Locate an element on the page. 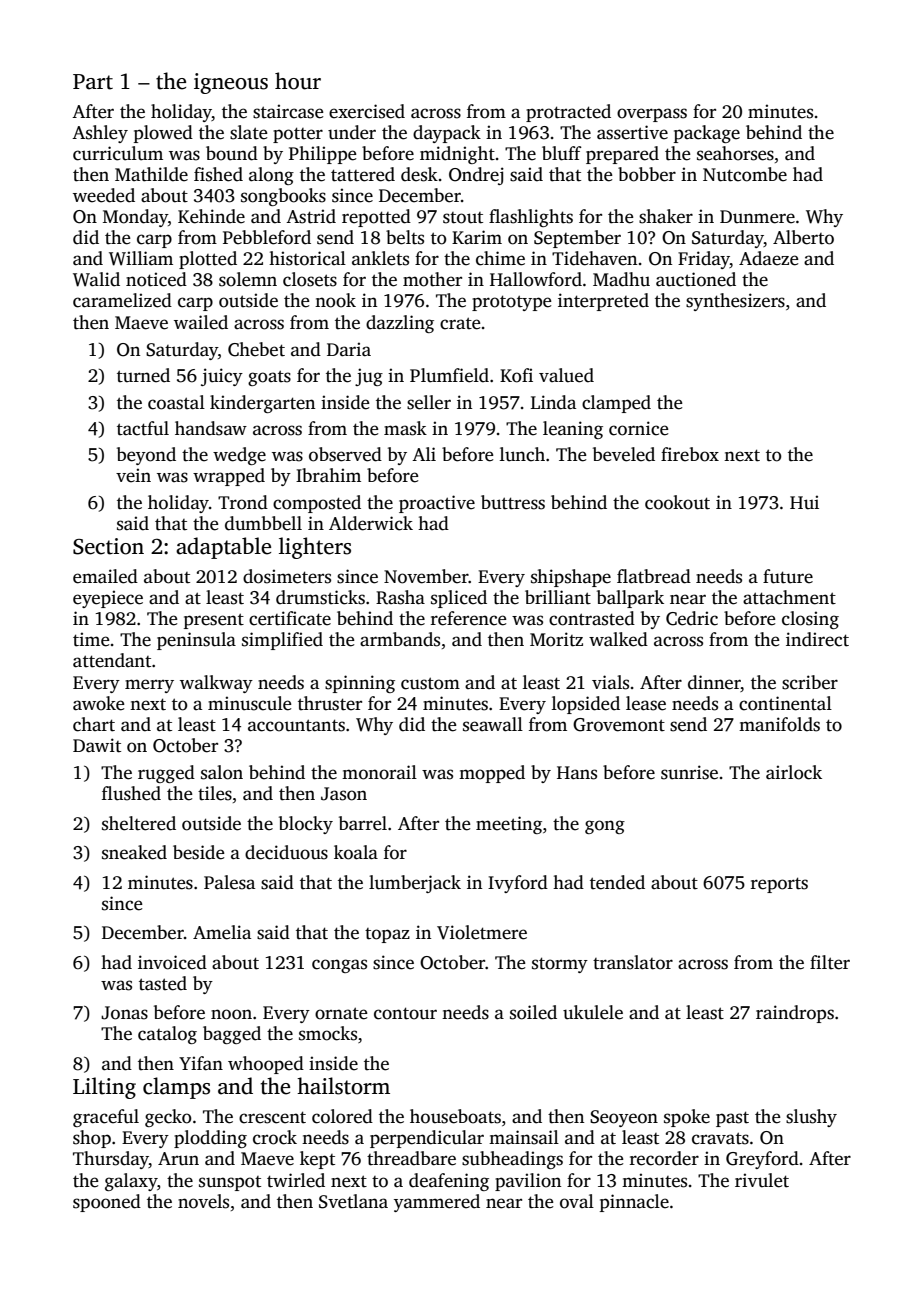  twirled is located at coordinates (296, 1180).
